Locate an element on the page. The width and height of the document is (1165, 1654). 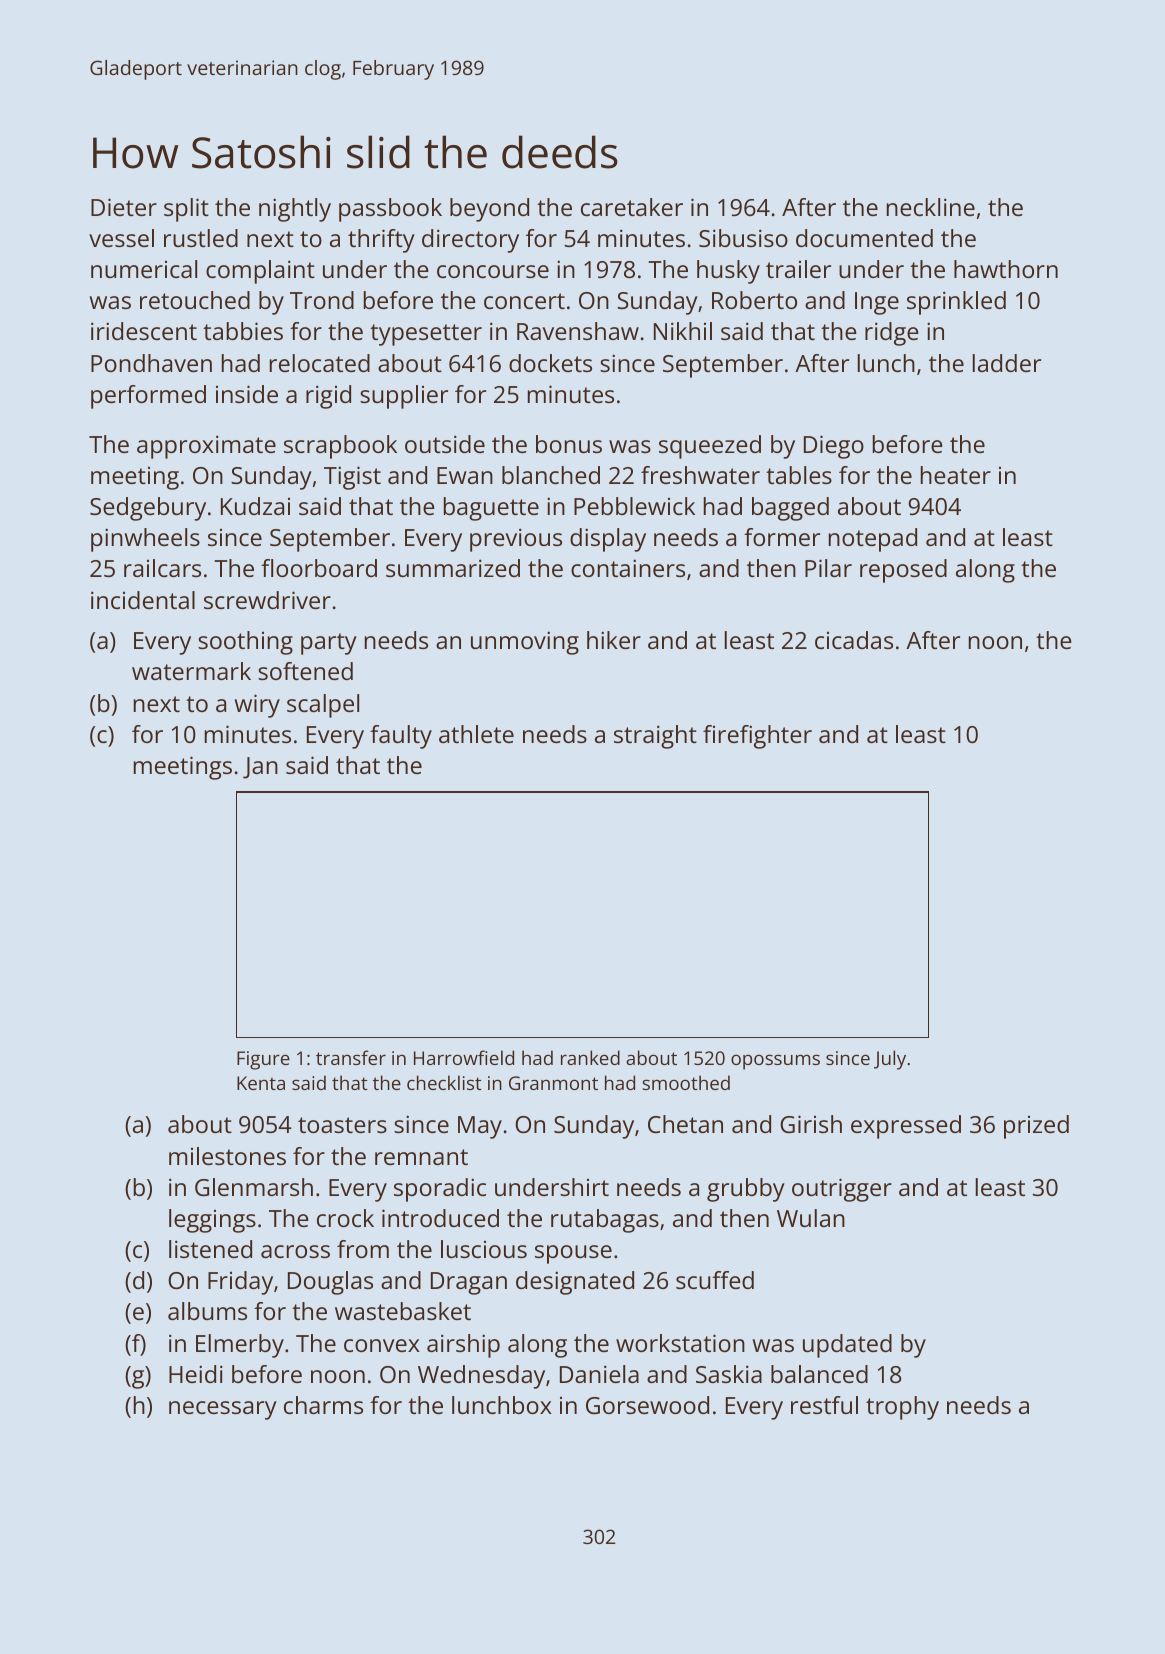
blanched is located at coordinates (551, 475).
